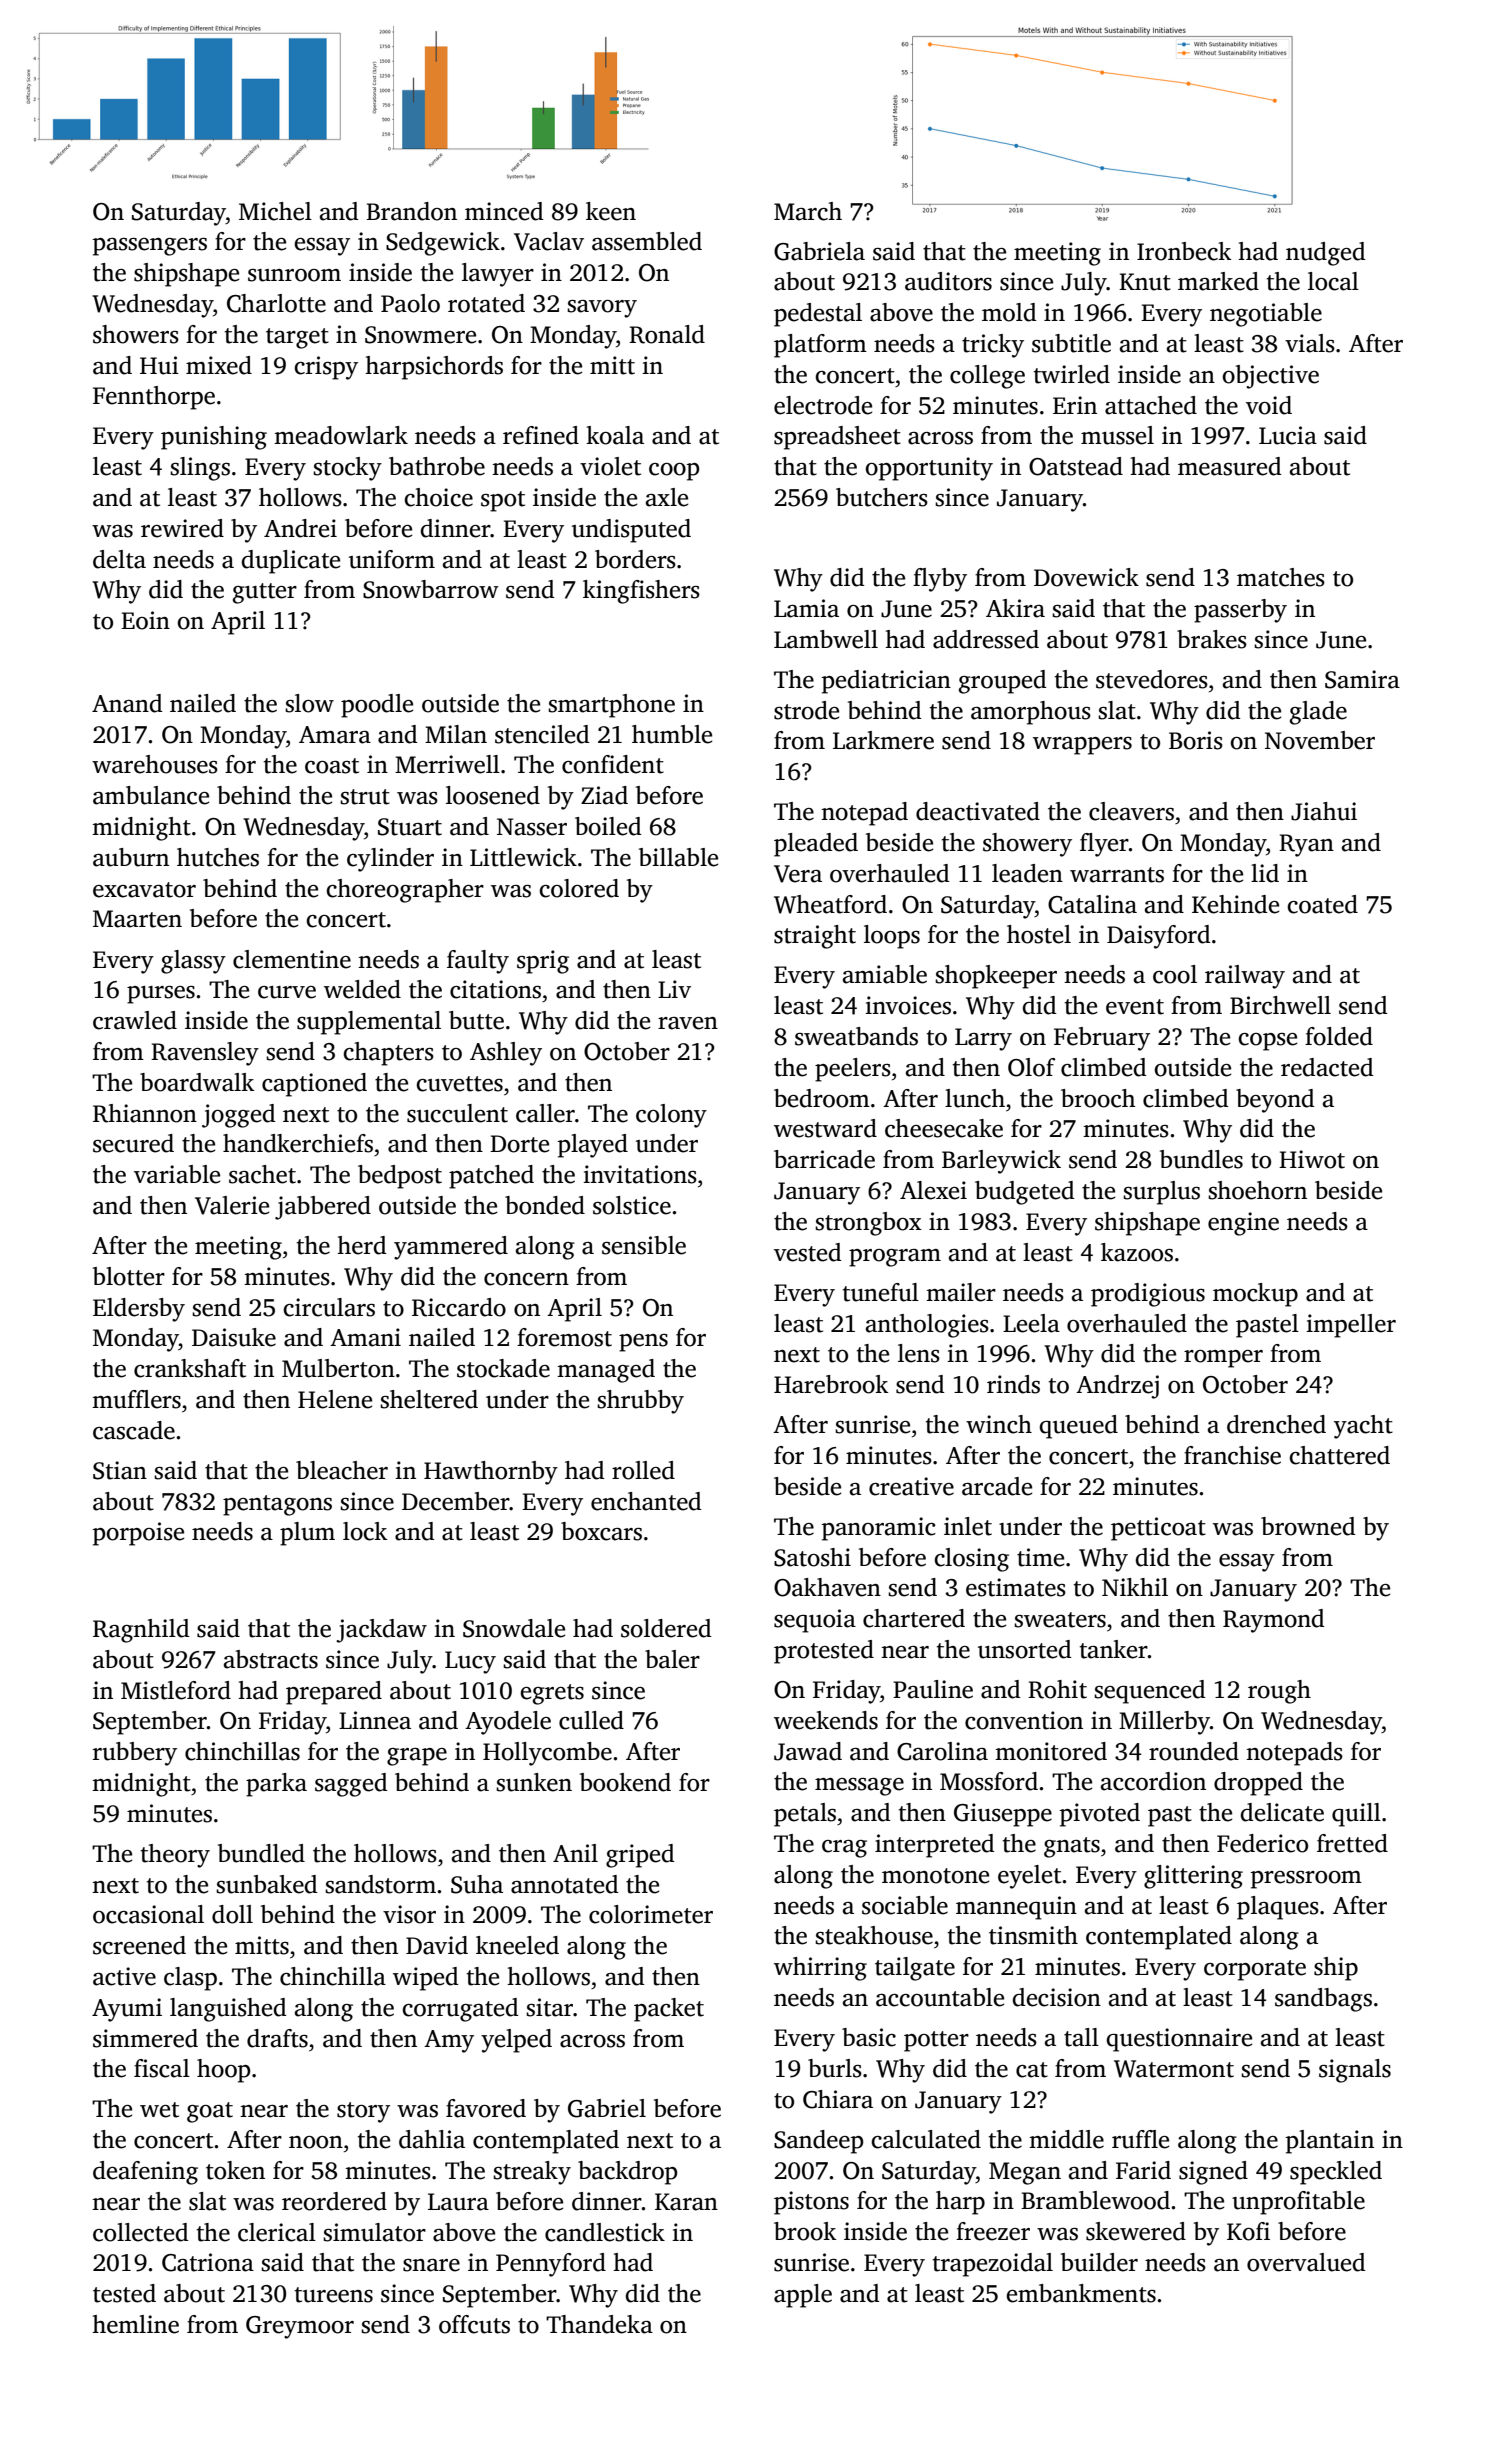 This page has width=1496, height=2464. Describe the element at coordinates (332, 766) in the page. I see `coast` at that location.
